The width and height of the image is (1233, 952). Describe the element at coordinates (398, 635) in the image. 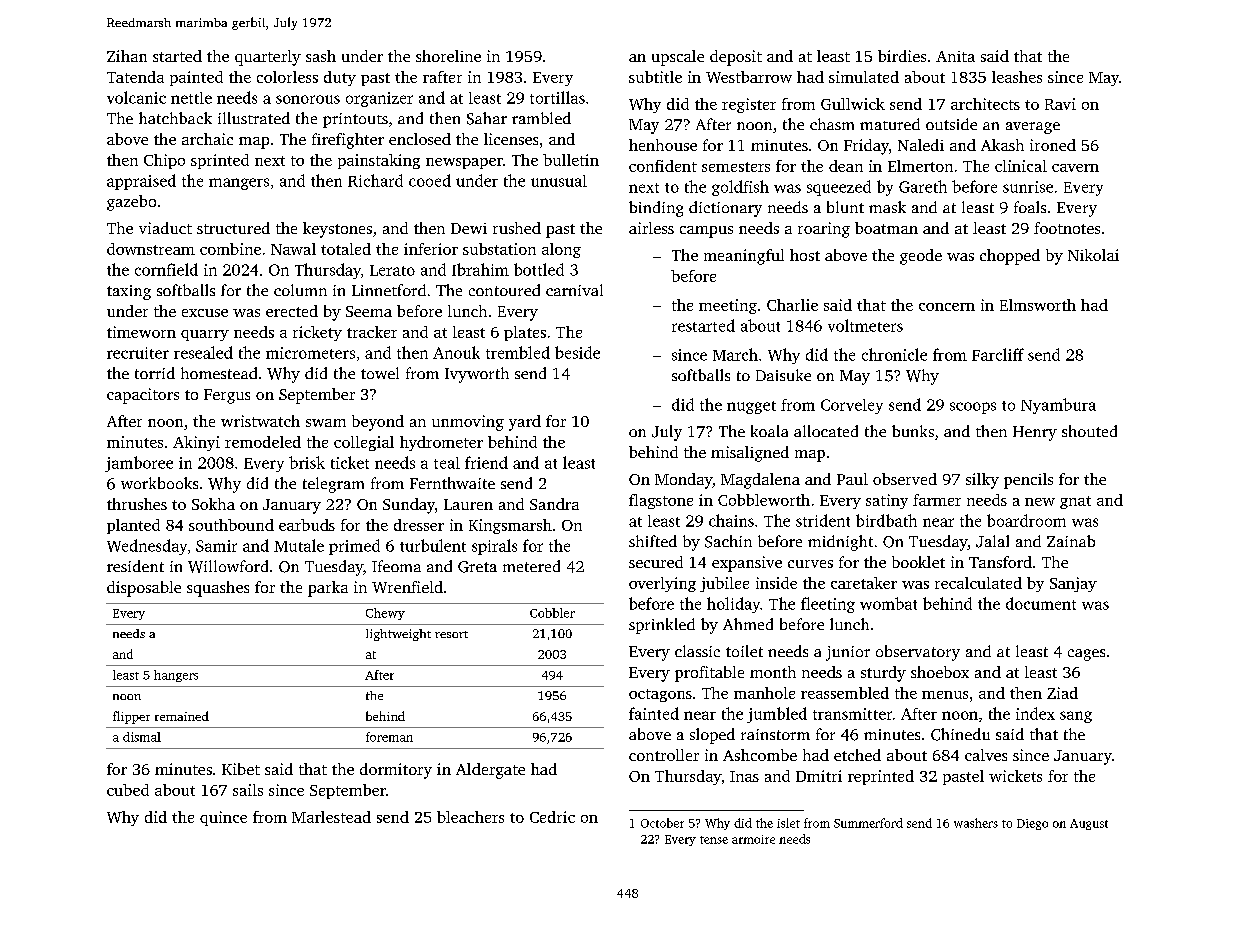

I see `lightweight` at that location.
